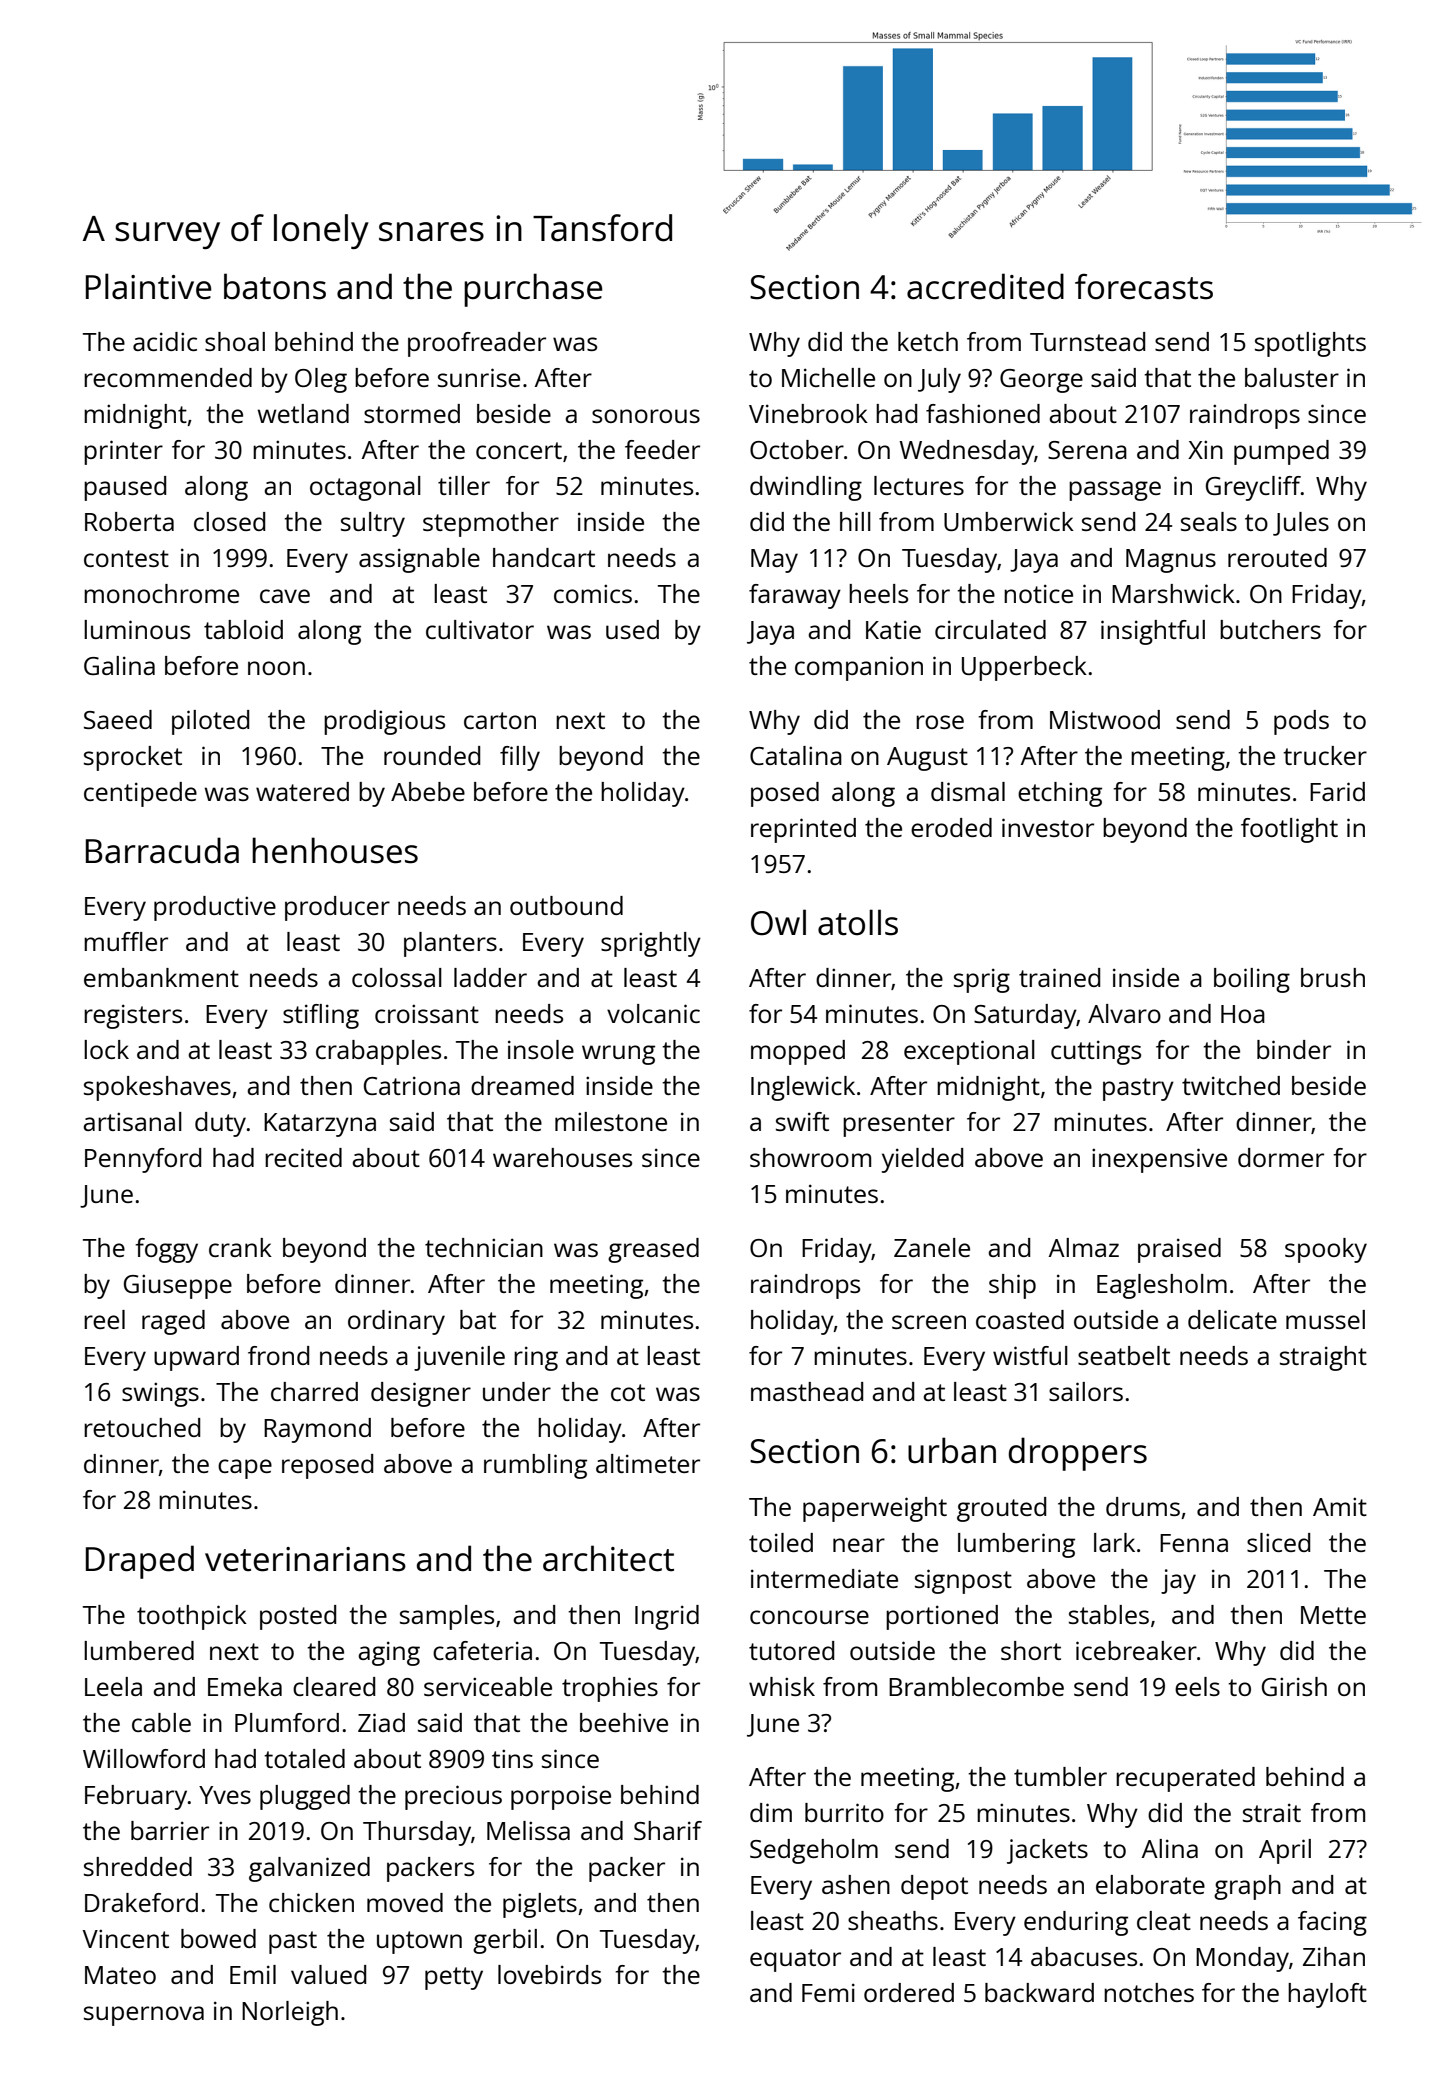 The width and height of the screenshot is (1450, 2100). I want to click on Eaglesholm, so click(1162, 1286).
